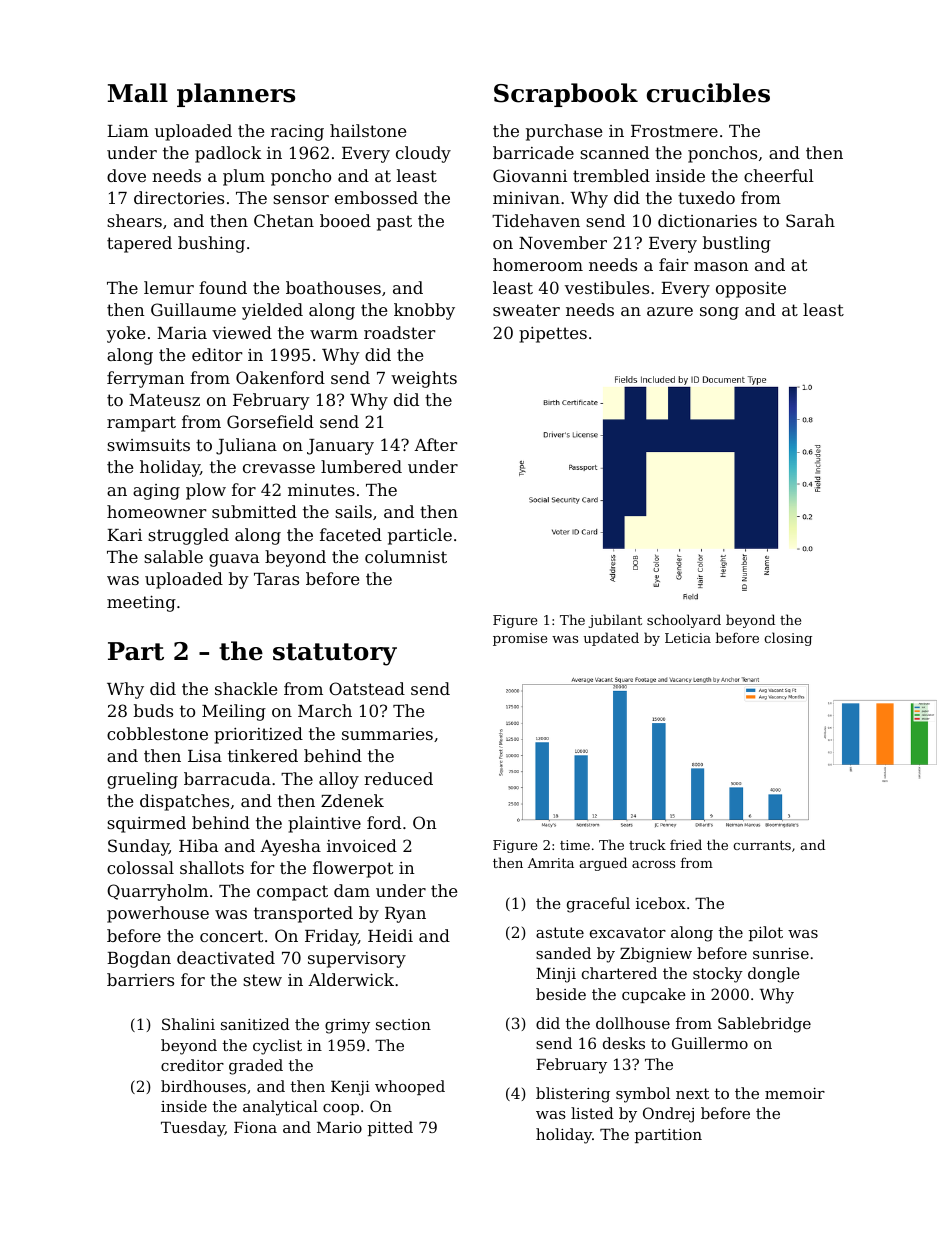 Image resolution: width=952 pixels, height=1233 pixels. Describe the element at coordinates (255, 1127) in the screenshot. I see `Fiona` at that location.
